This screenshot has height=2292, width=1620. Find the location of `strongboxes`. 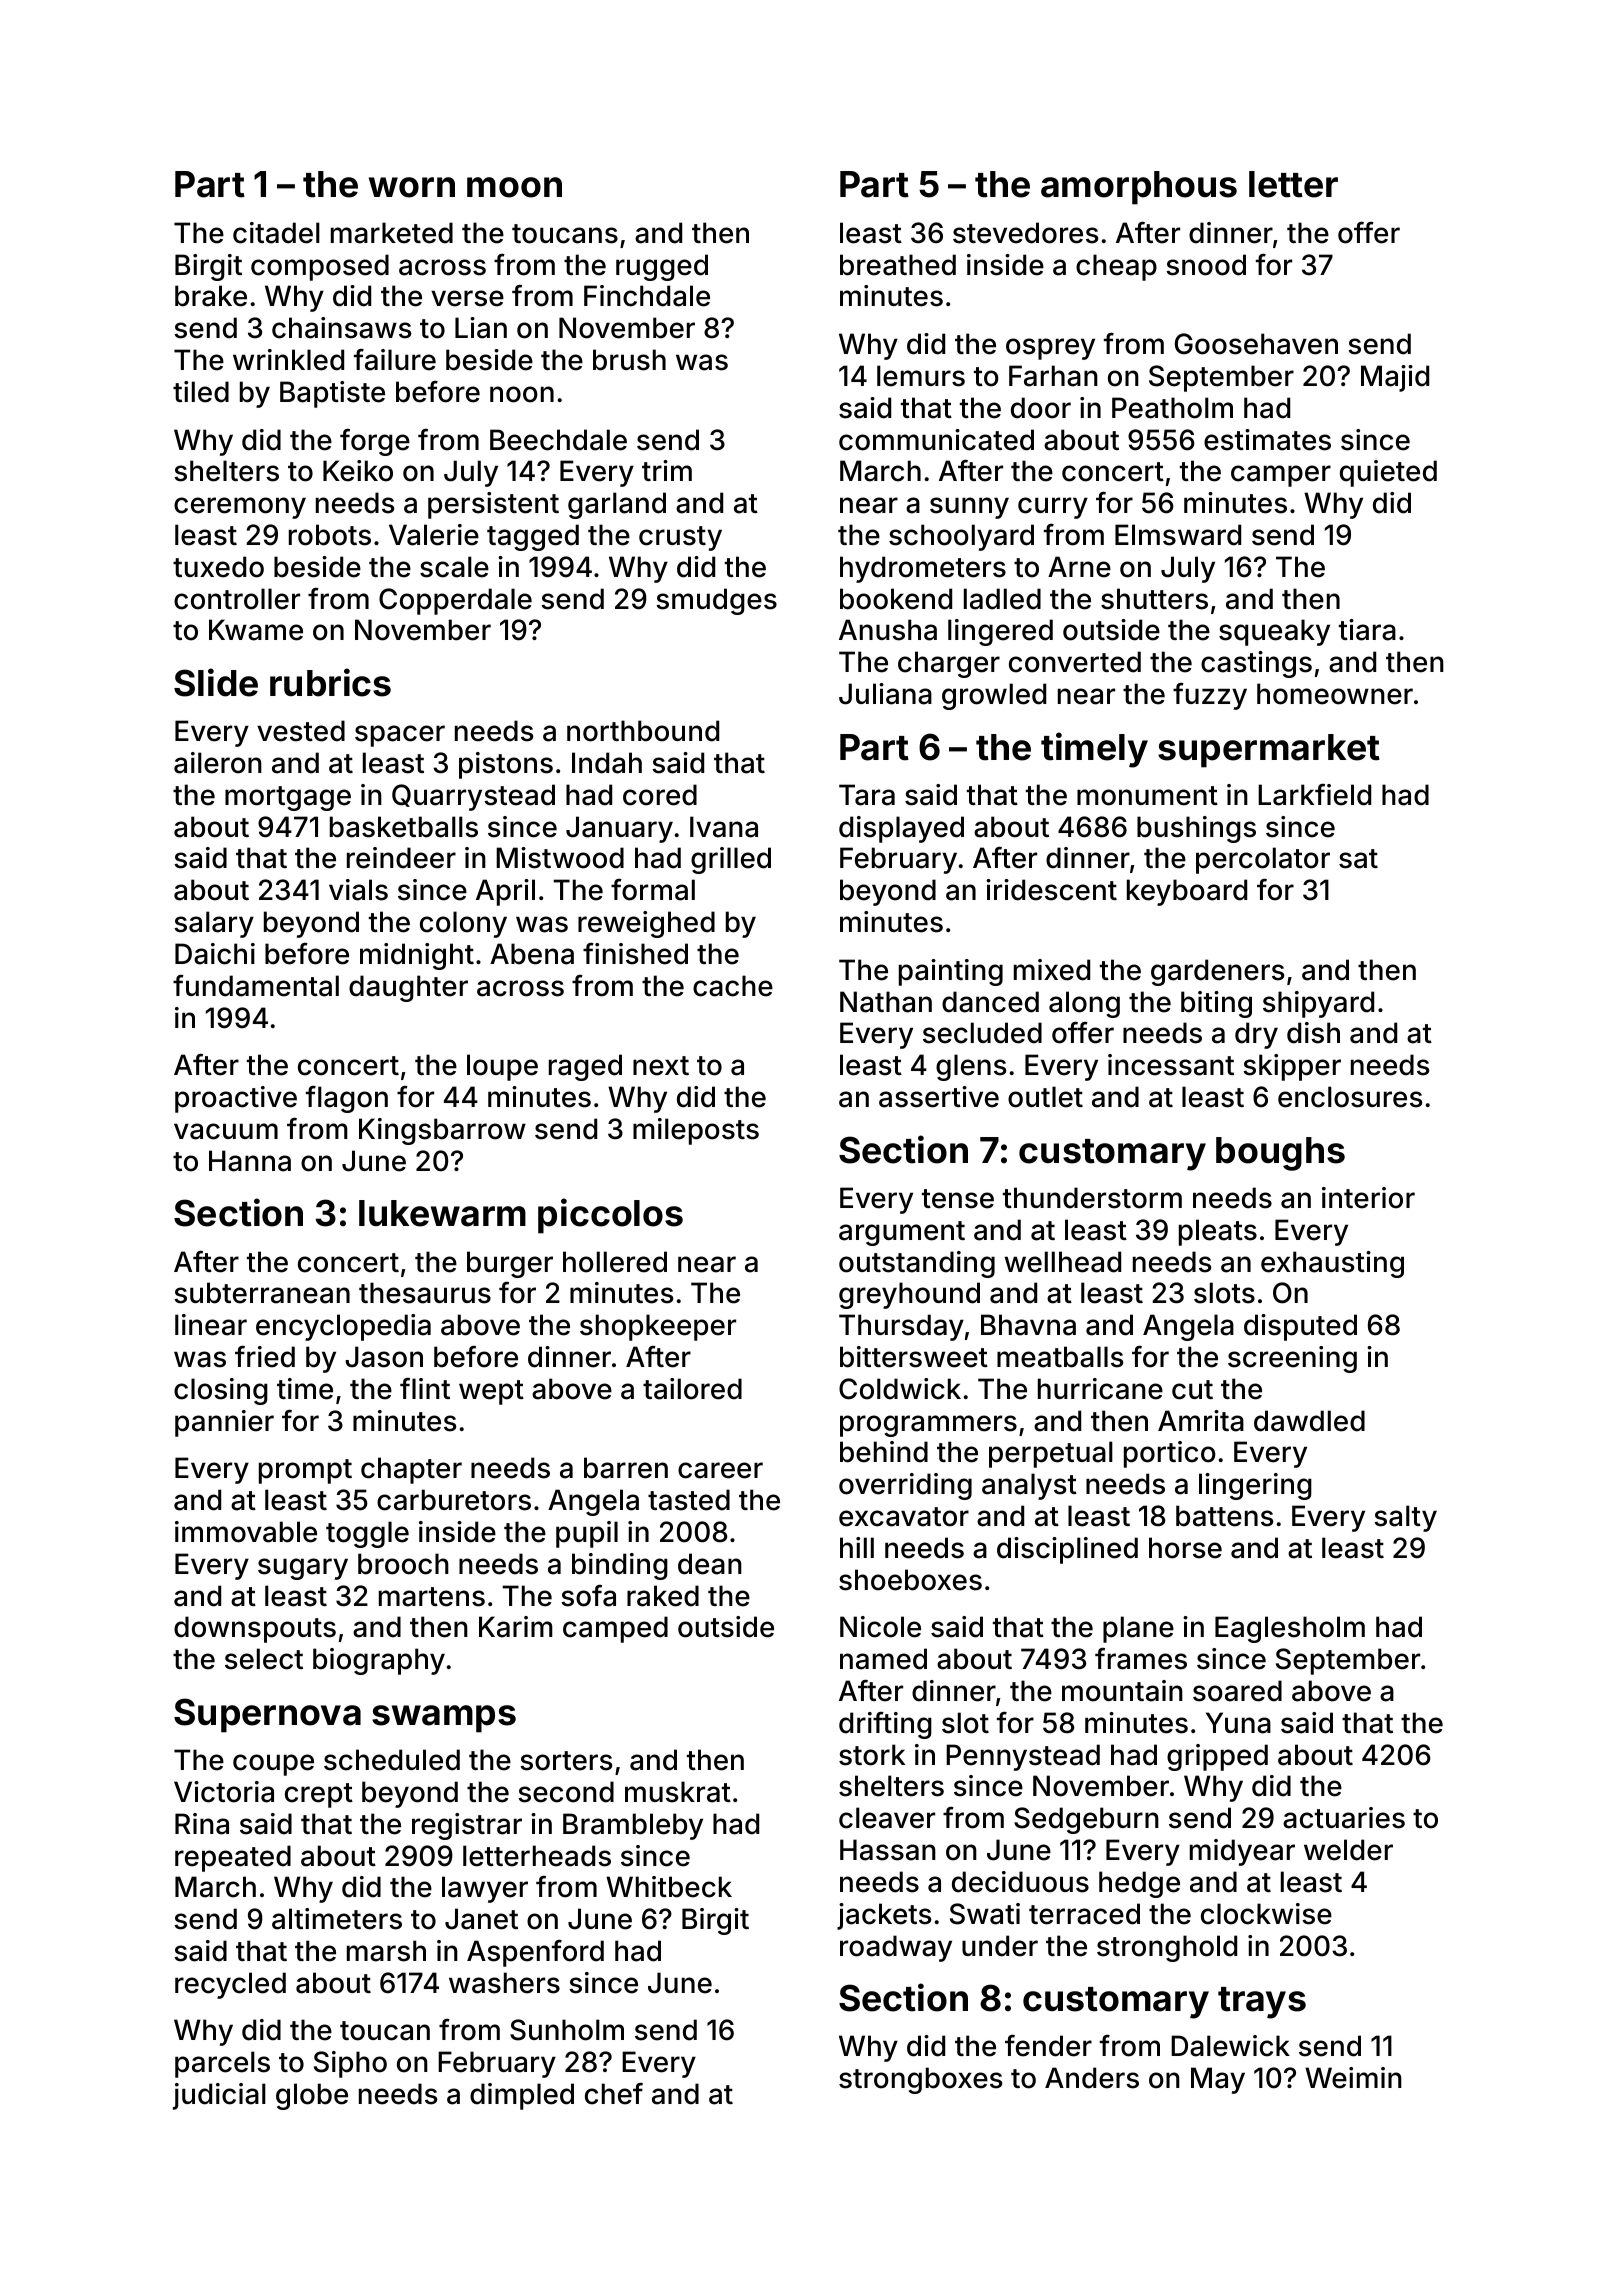

strongboxes is located at coordinates (921, 2080).
